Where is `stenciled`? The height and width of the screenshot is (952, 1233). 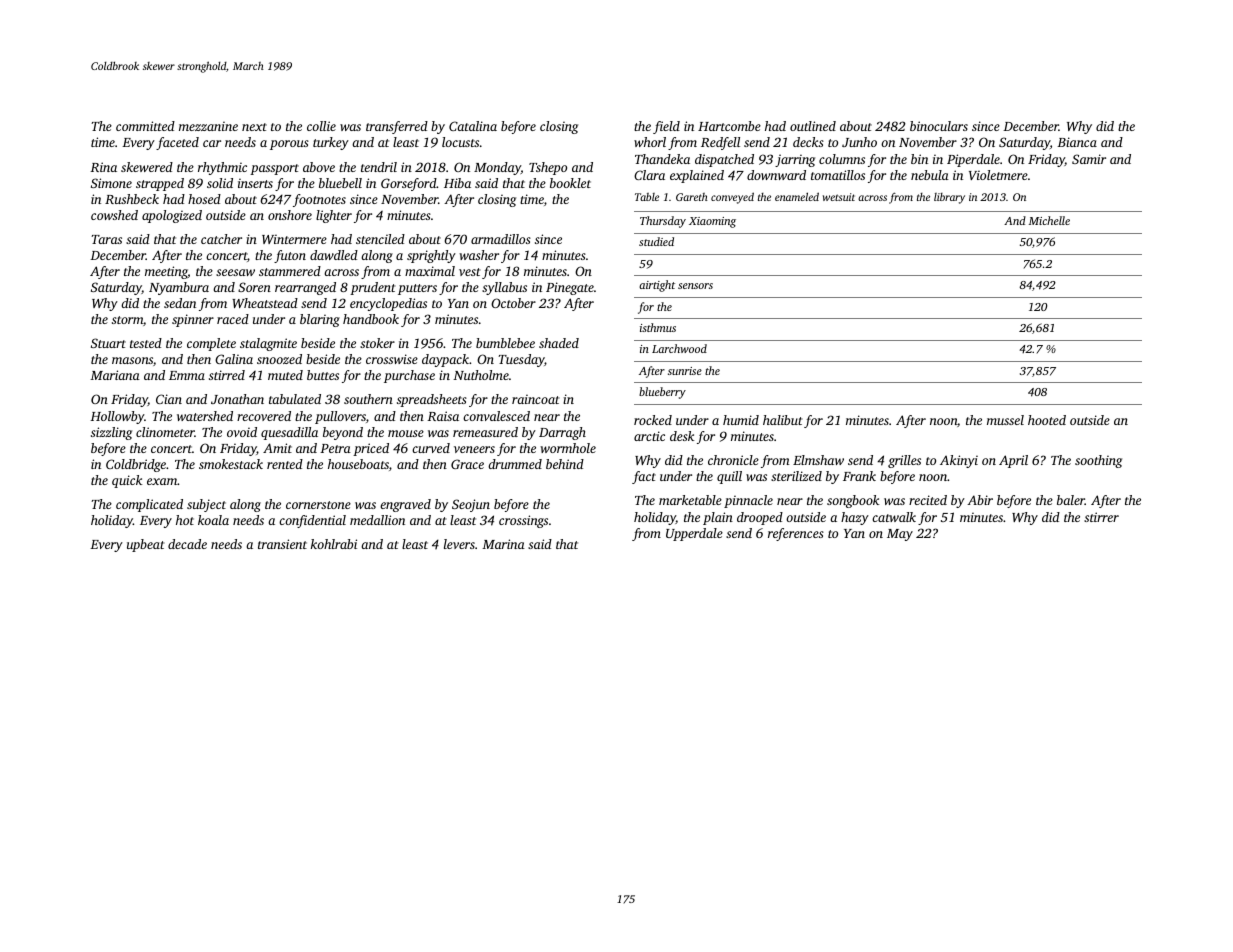
stenciled is located at coordinates (380, 239).
